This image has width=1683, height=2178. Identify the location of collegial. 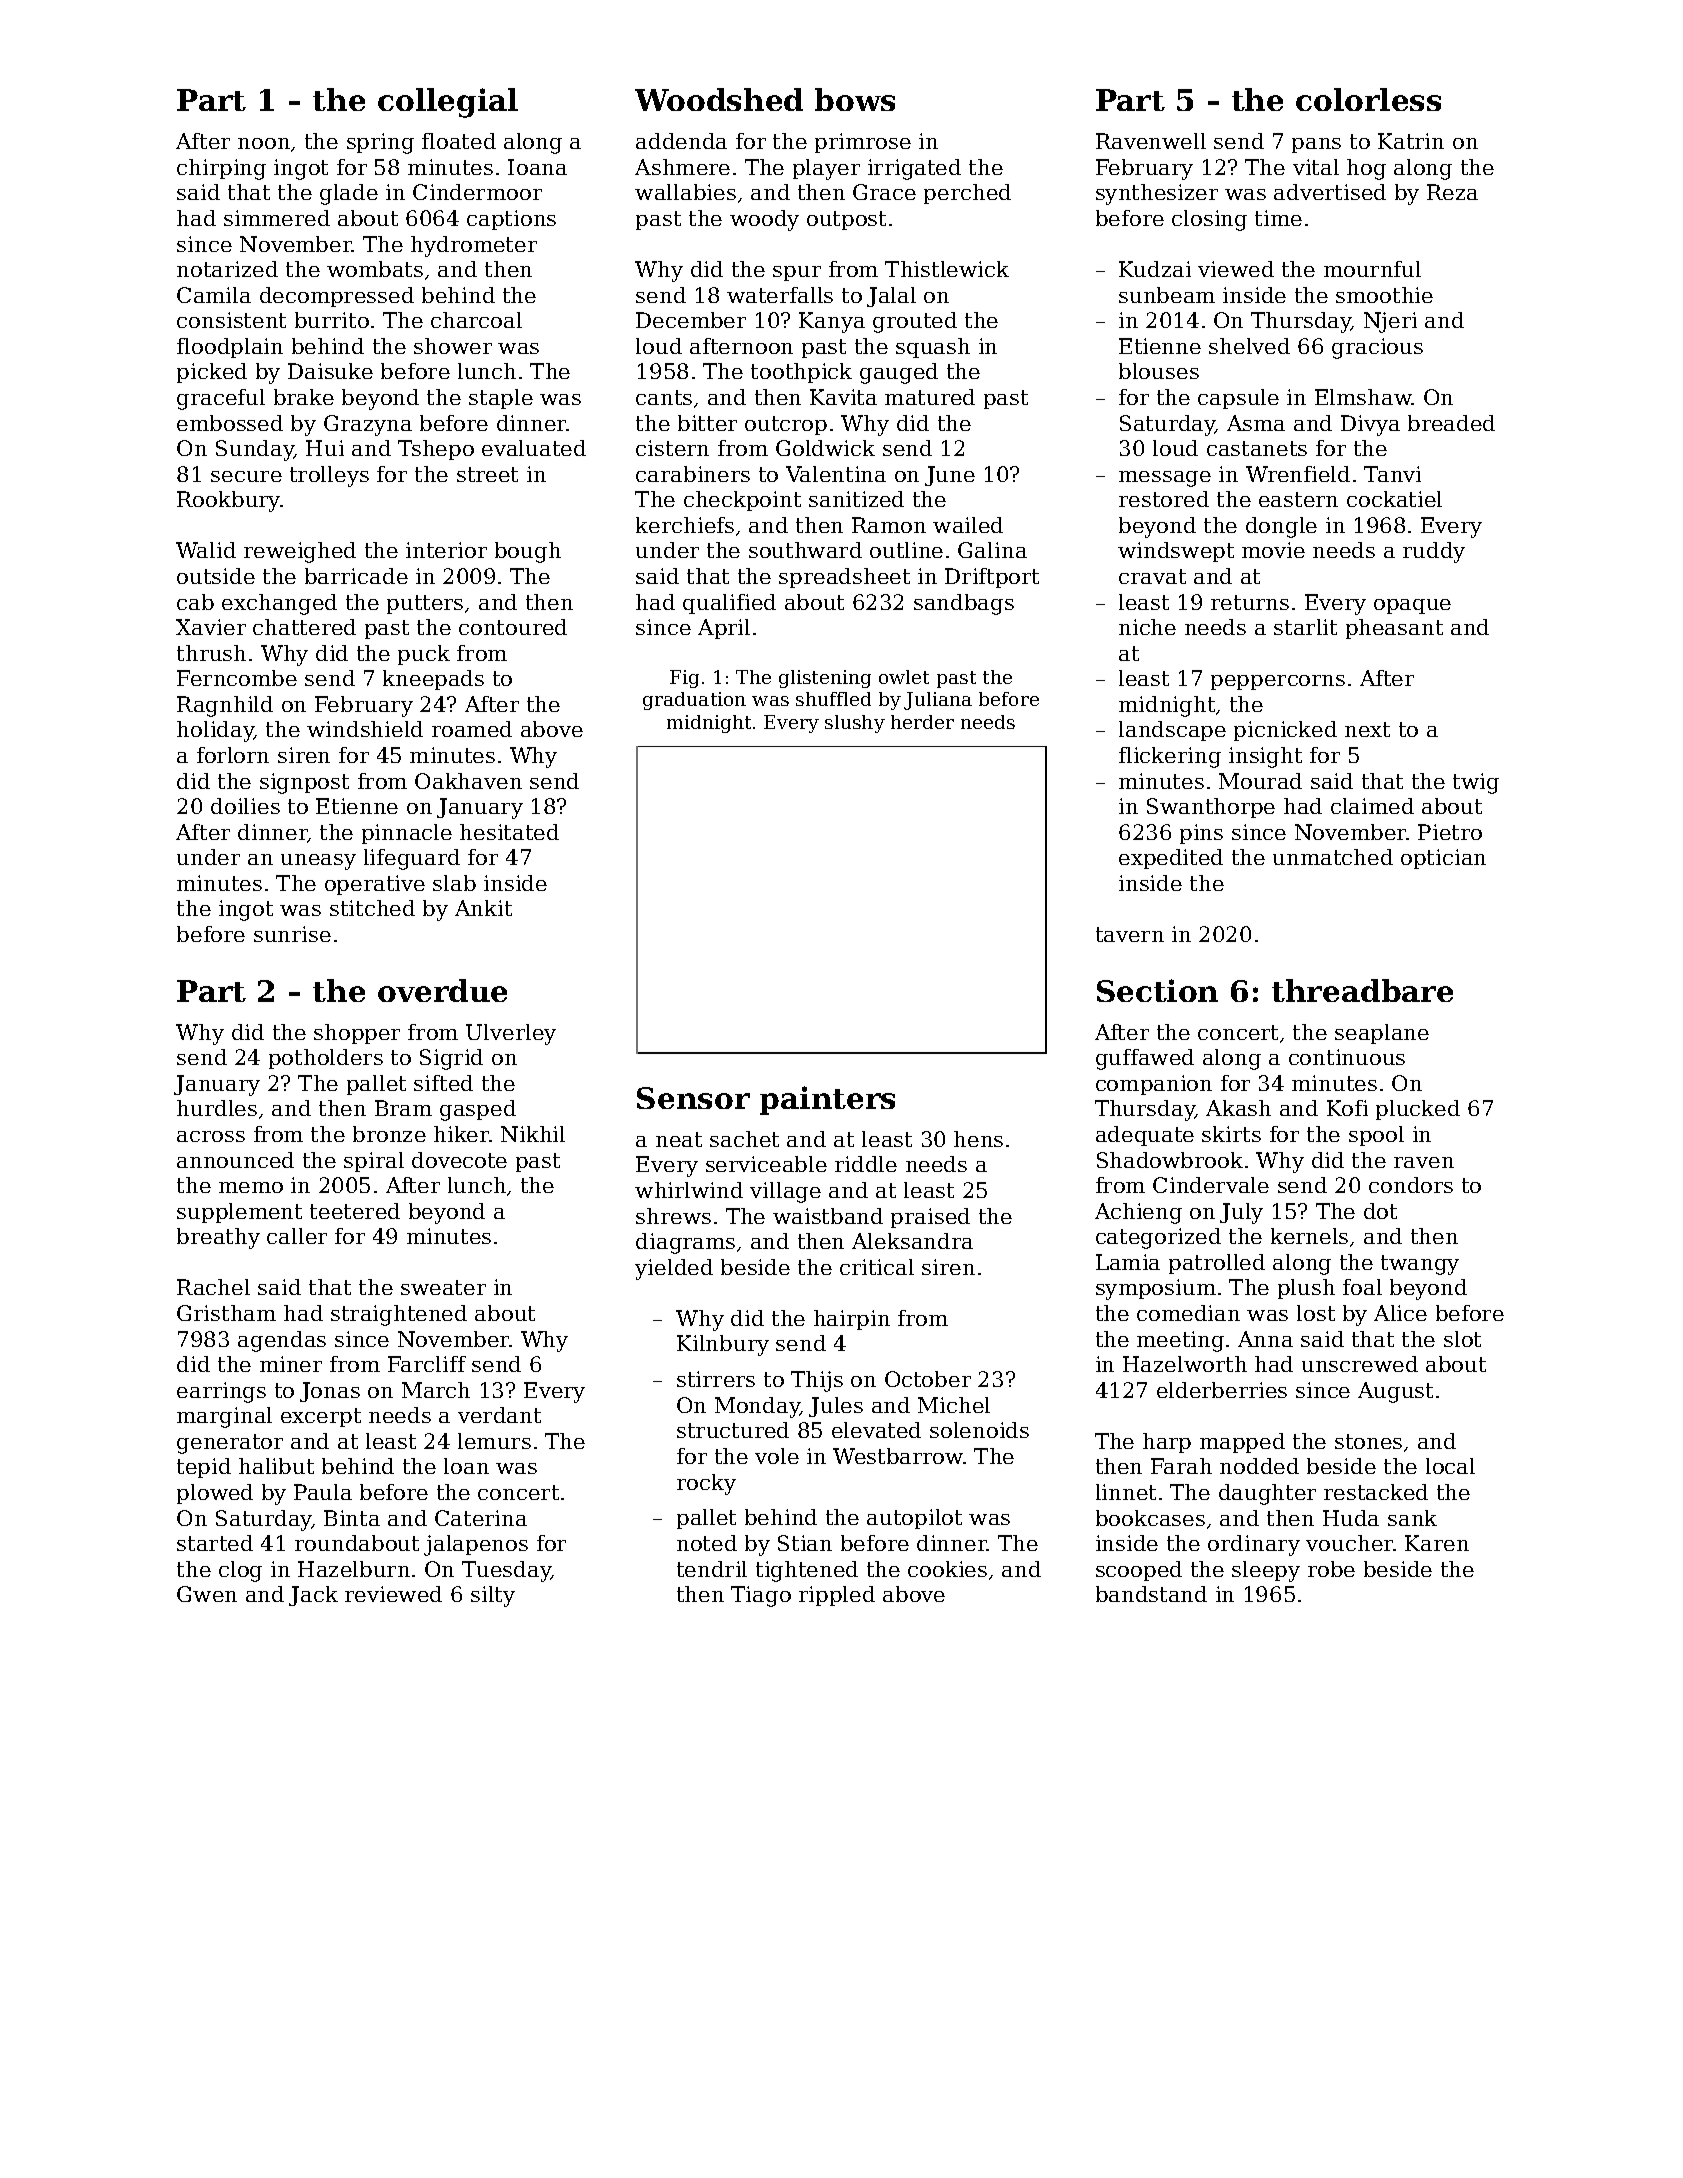
(448, 103).
